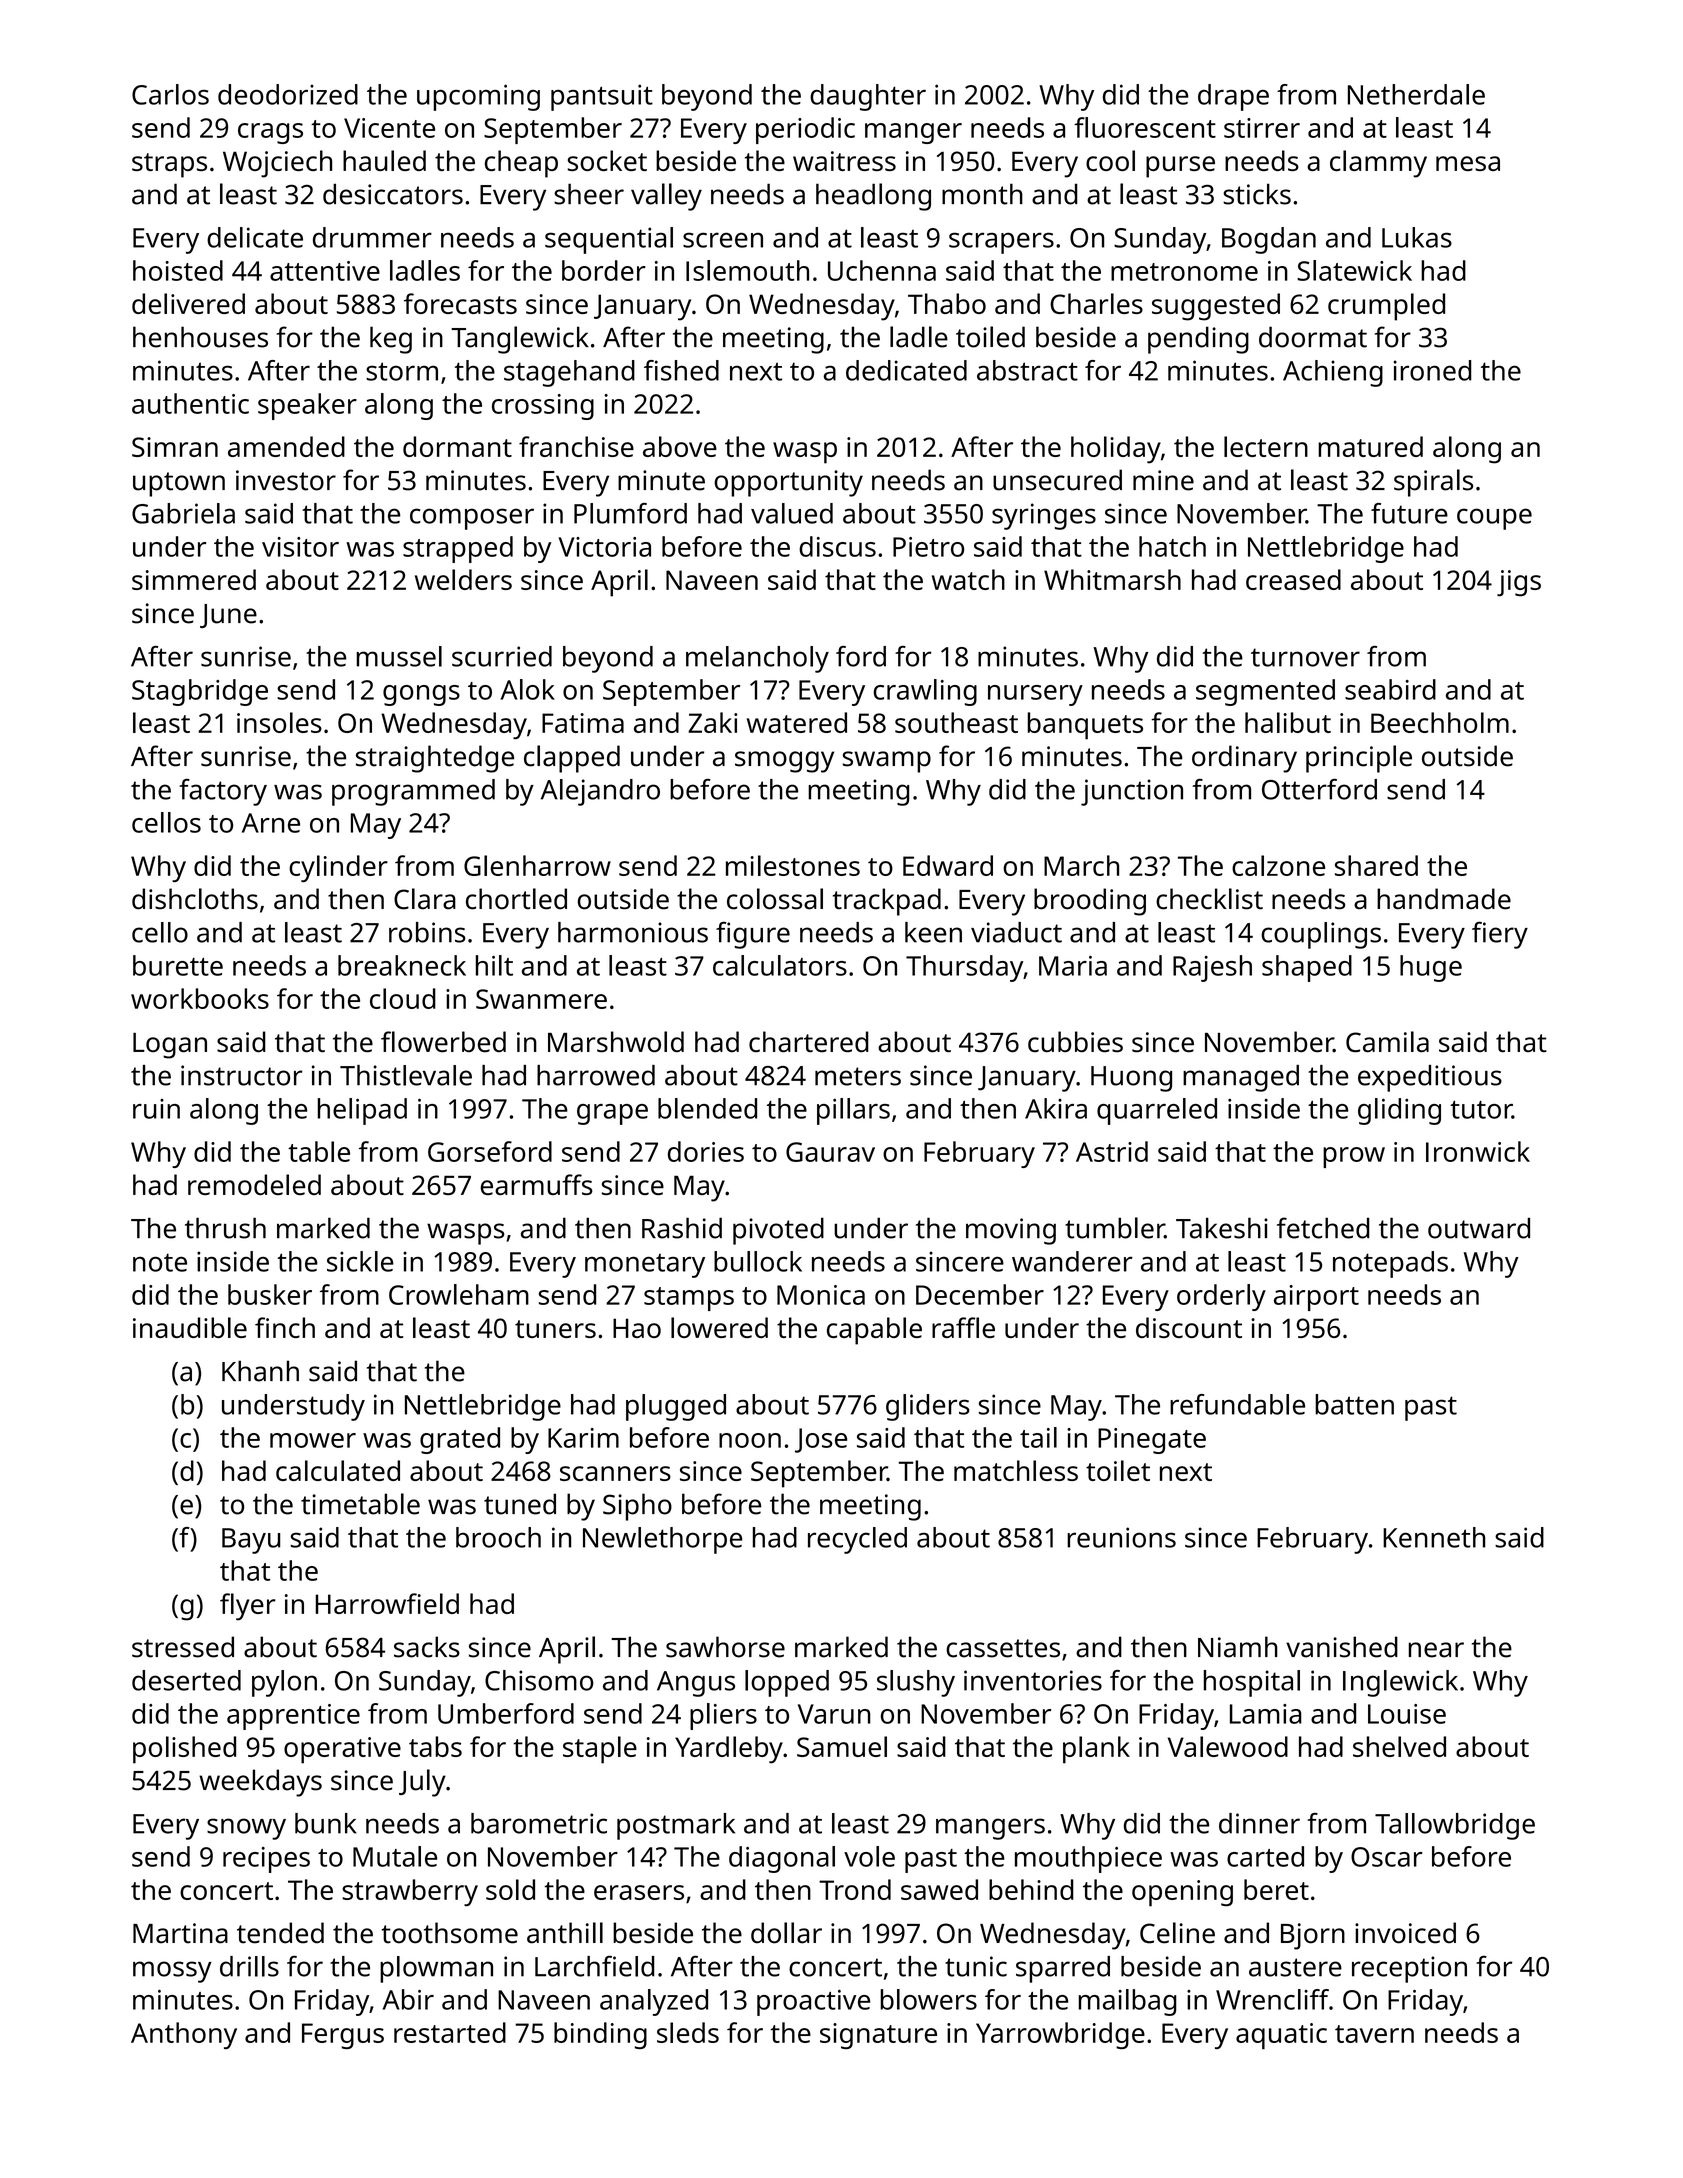  What do you see at coordinates (662, 1540) in the page?
I see `Newlethorpe` at bounding box center [662, 1540].
